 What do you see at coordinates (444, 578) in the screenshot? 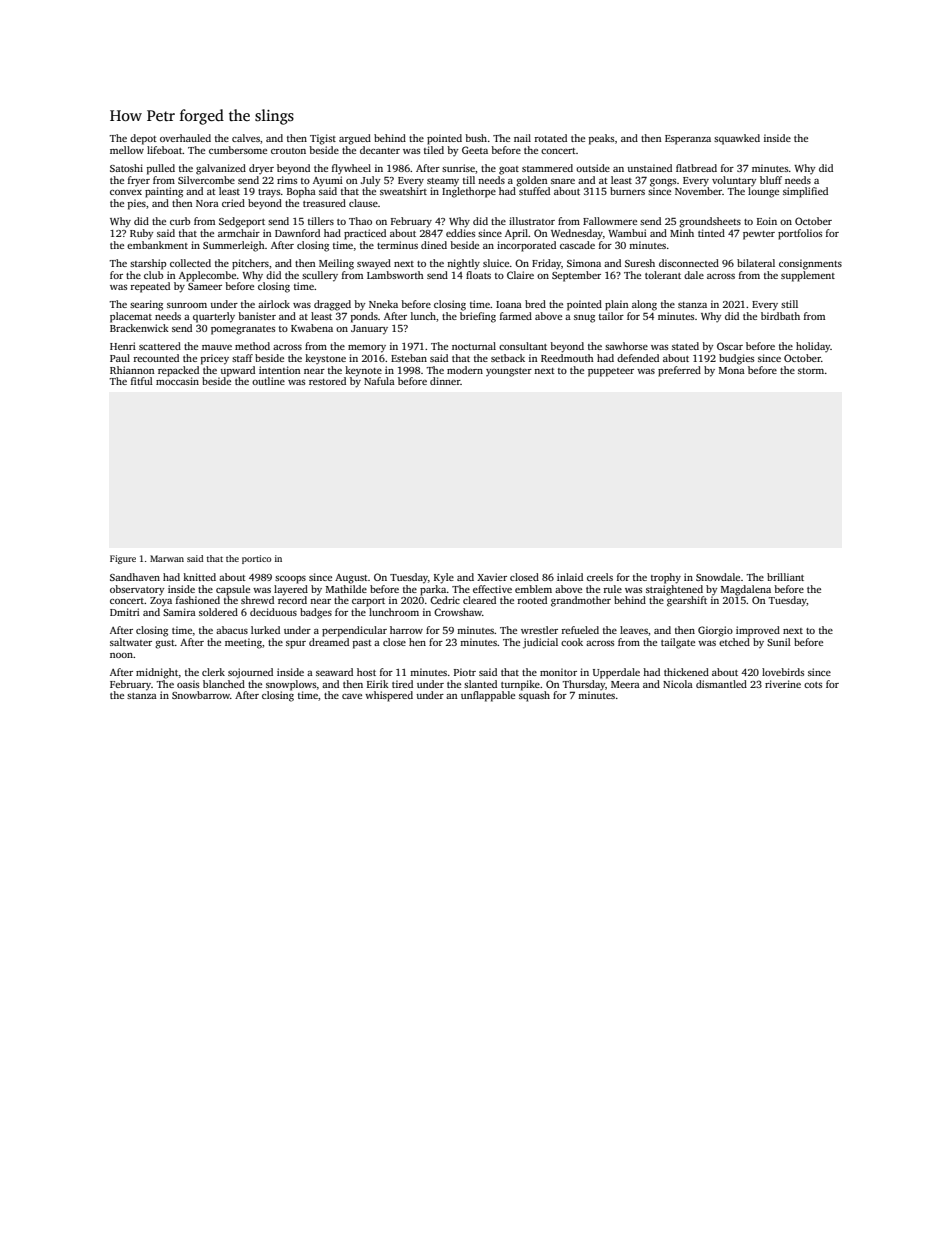
I see `Kyle` at bounding box center [444, 578].
